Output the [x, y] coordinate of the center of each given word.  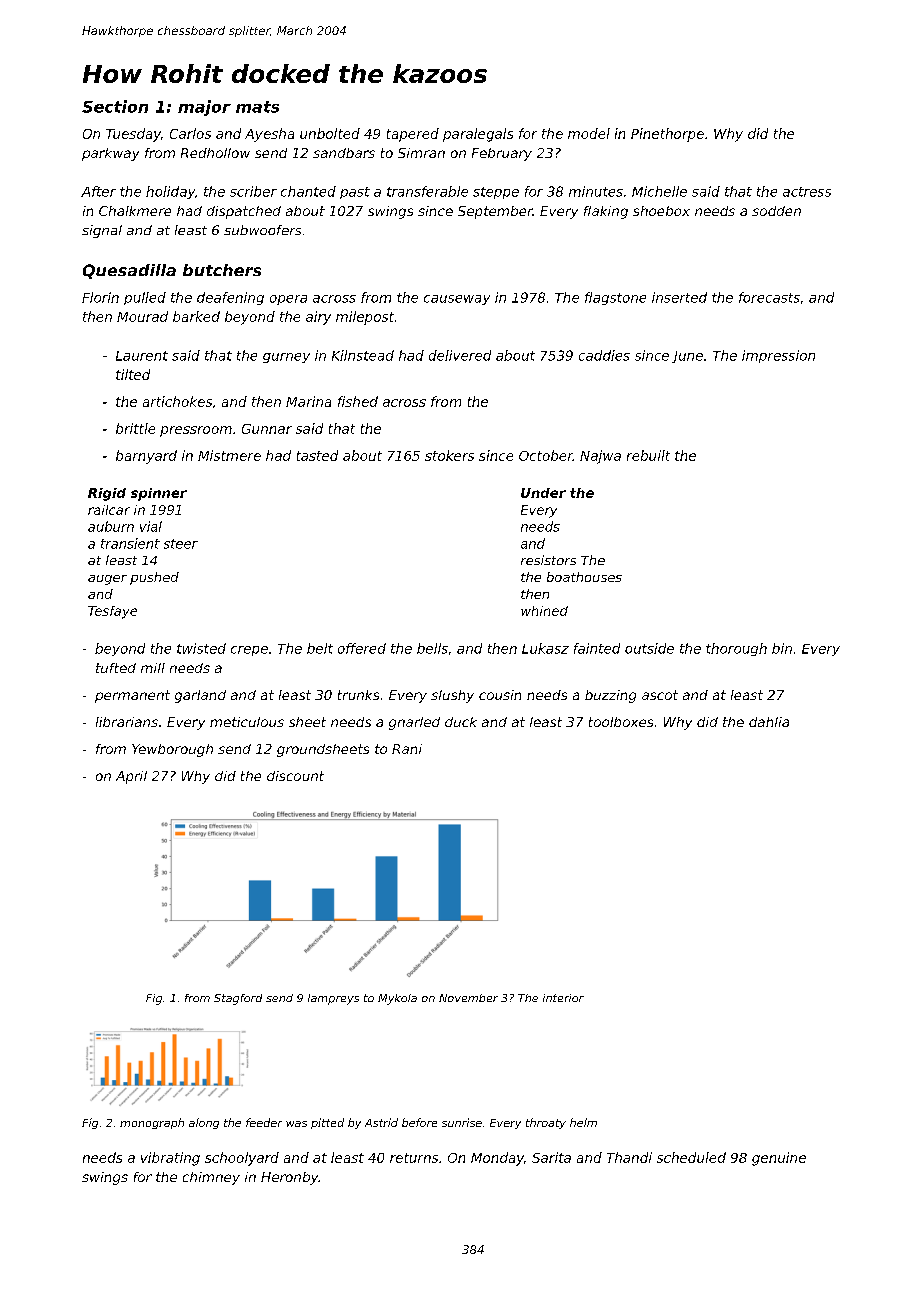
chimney [211, 1178]
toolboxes [621, 722]
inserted [679, 297]
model [589, 133]
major [204, 108]
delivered [460, 355]
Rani [407, 749]
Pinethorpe [667, 135]
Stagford [238, 999]
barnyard [146, 457]
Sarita [551, 1157]
